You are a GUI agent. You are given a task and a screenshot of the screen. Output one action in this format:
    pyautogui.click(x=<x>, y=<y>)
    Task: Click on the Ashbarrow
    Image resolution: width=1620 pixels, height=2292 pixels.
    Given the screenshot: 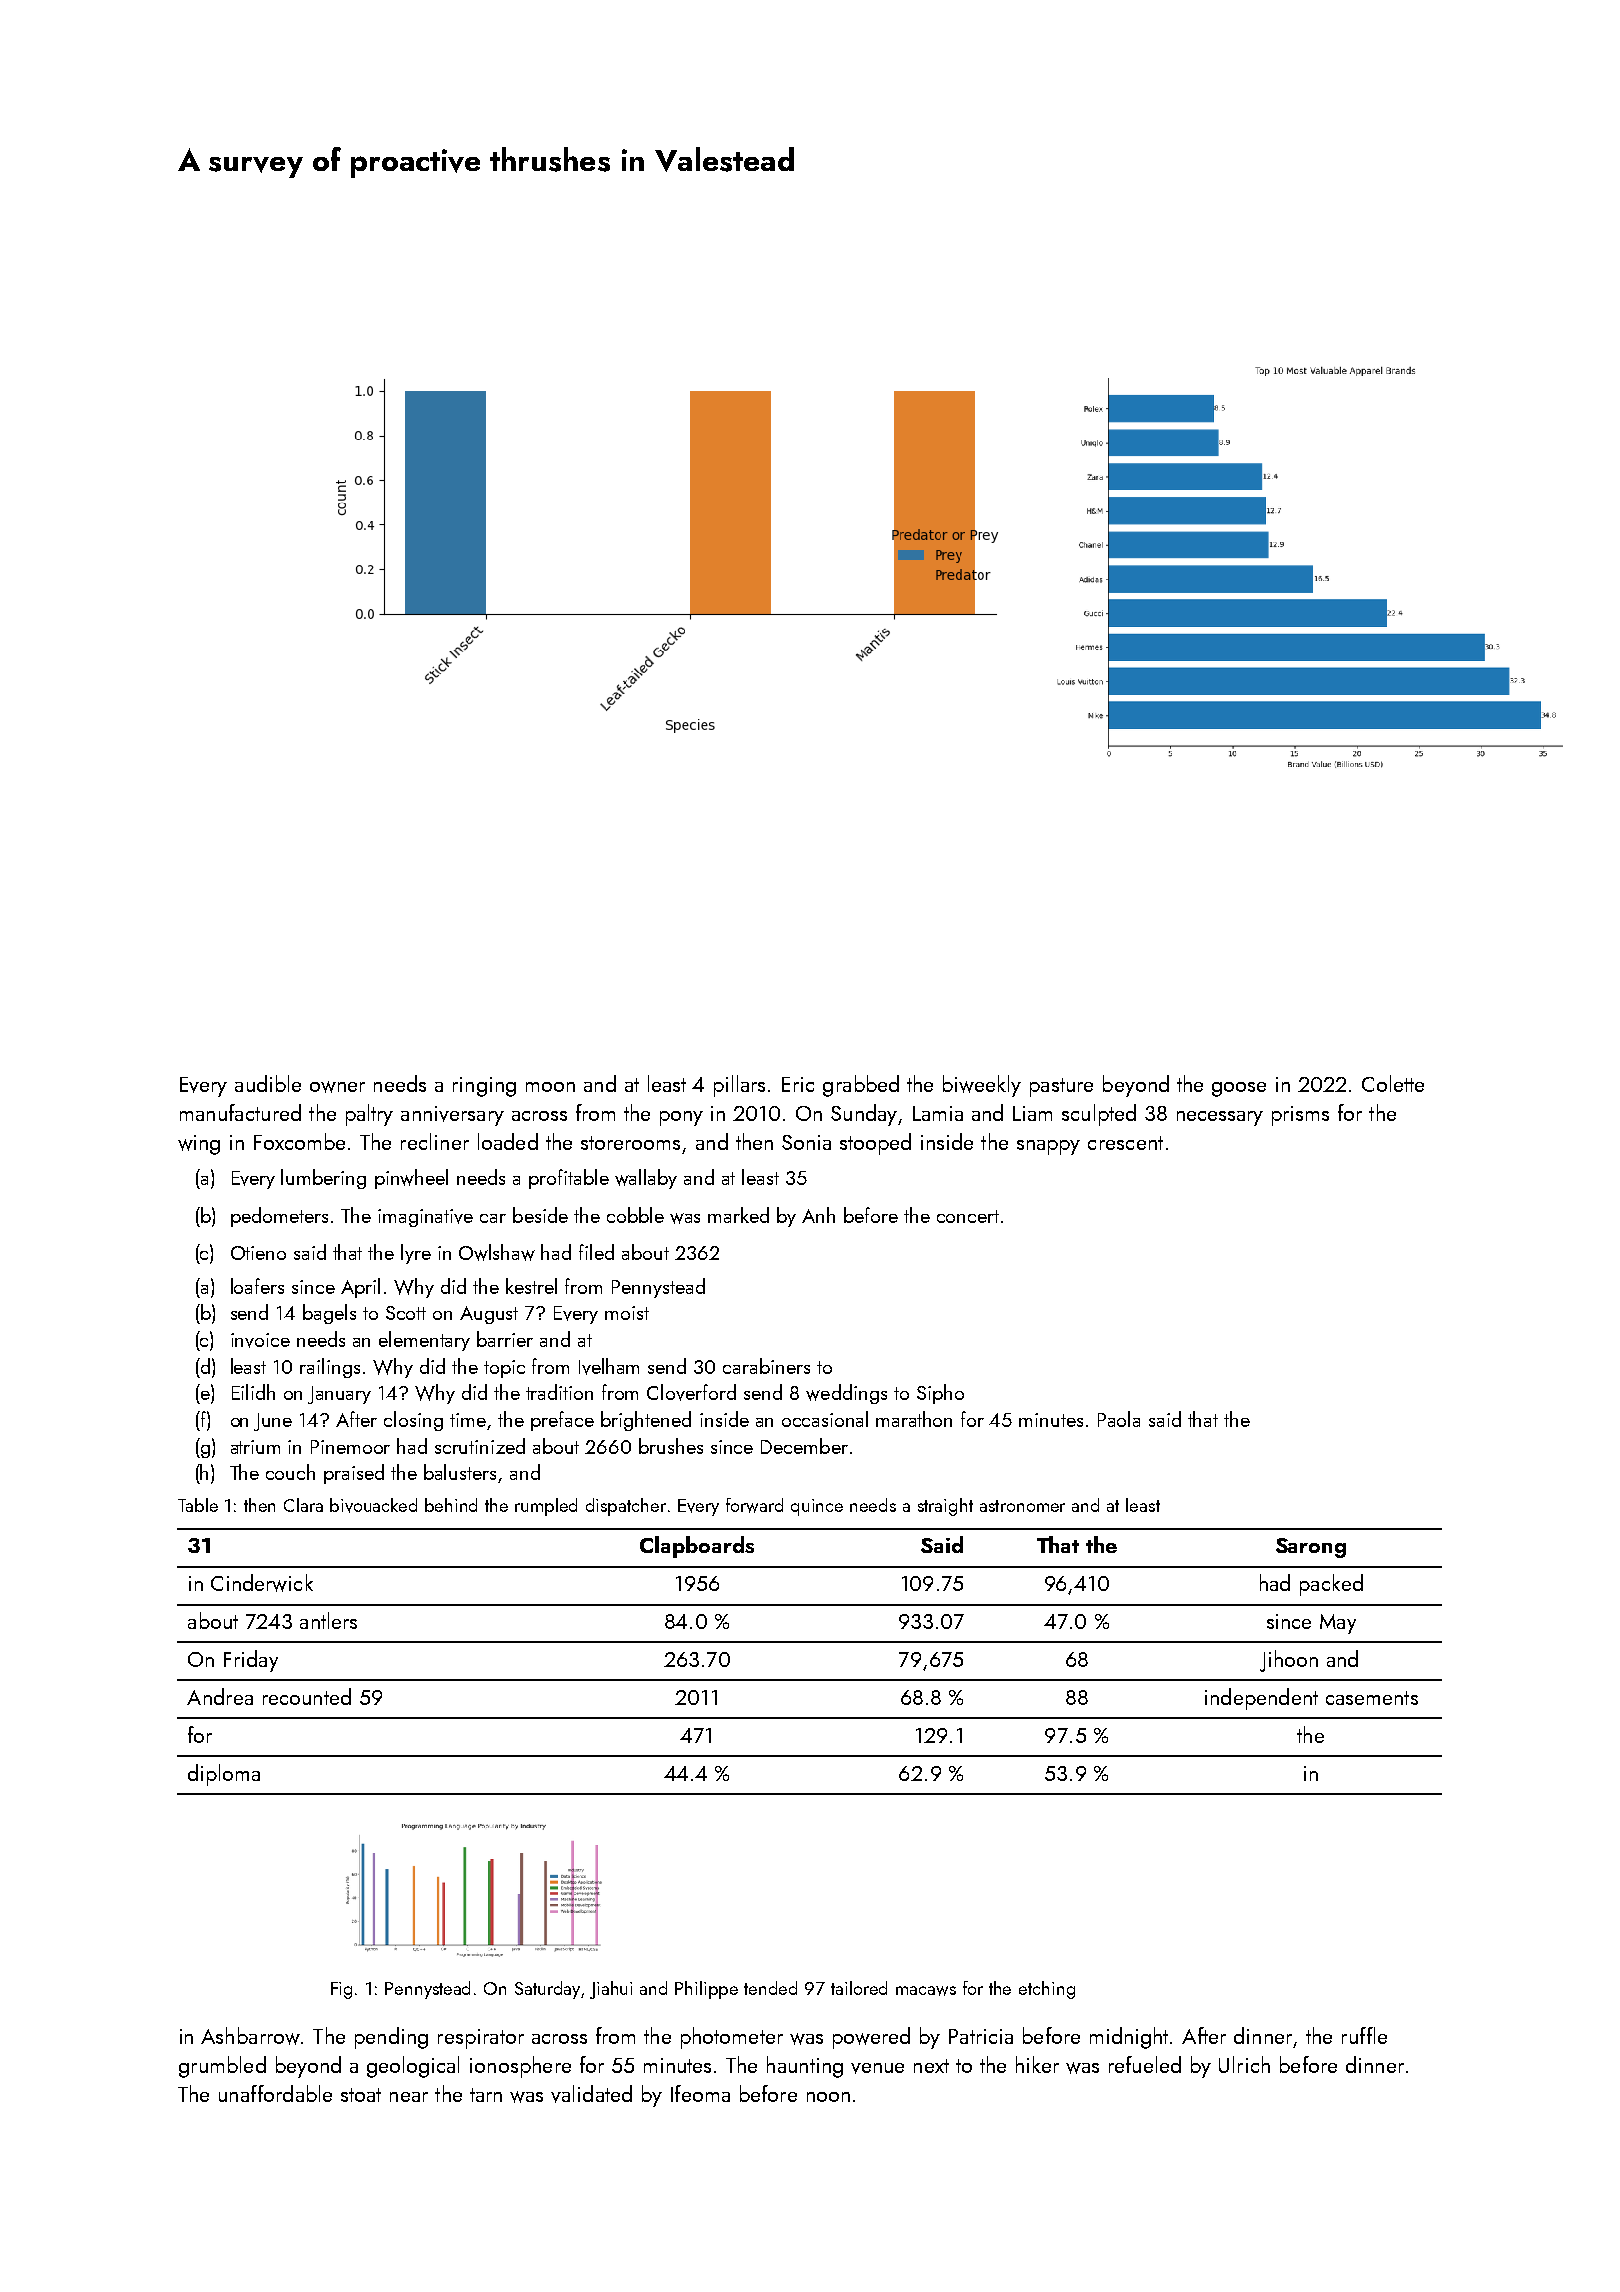 What is the action you would take?
    pyautogui.click(x=250, y=2036)
